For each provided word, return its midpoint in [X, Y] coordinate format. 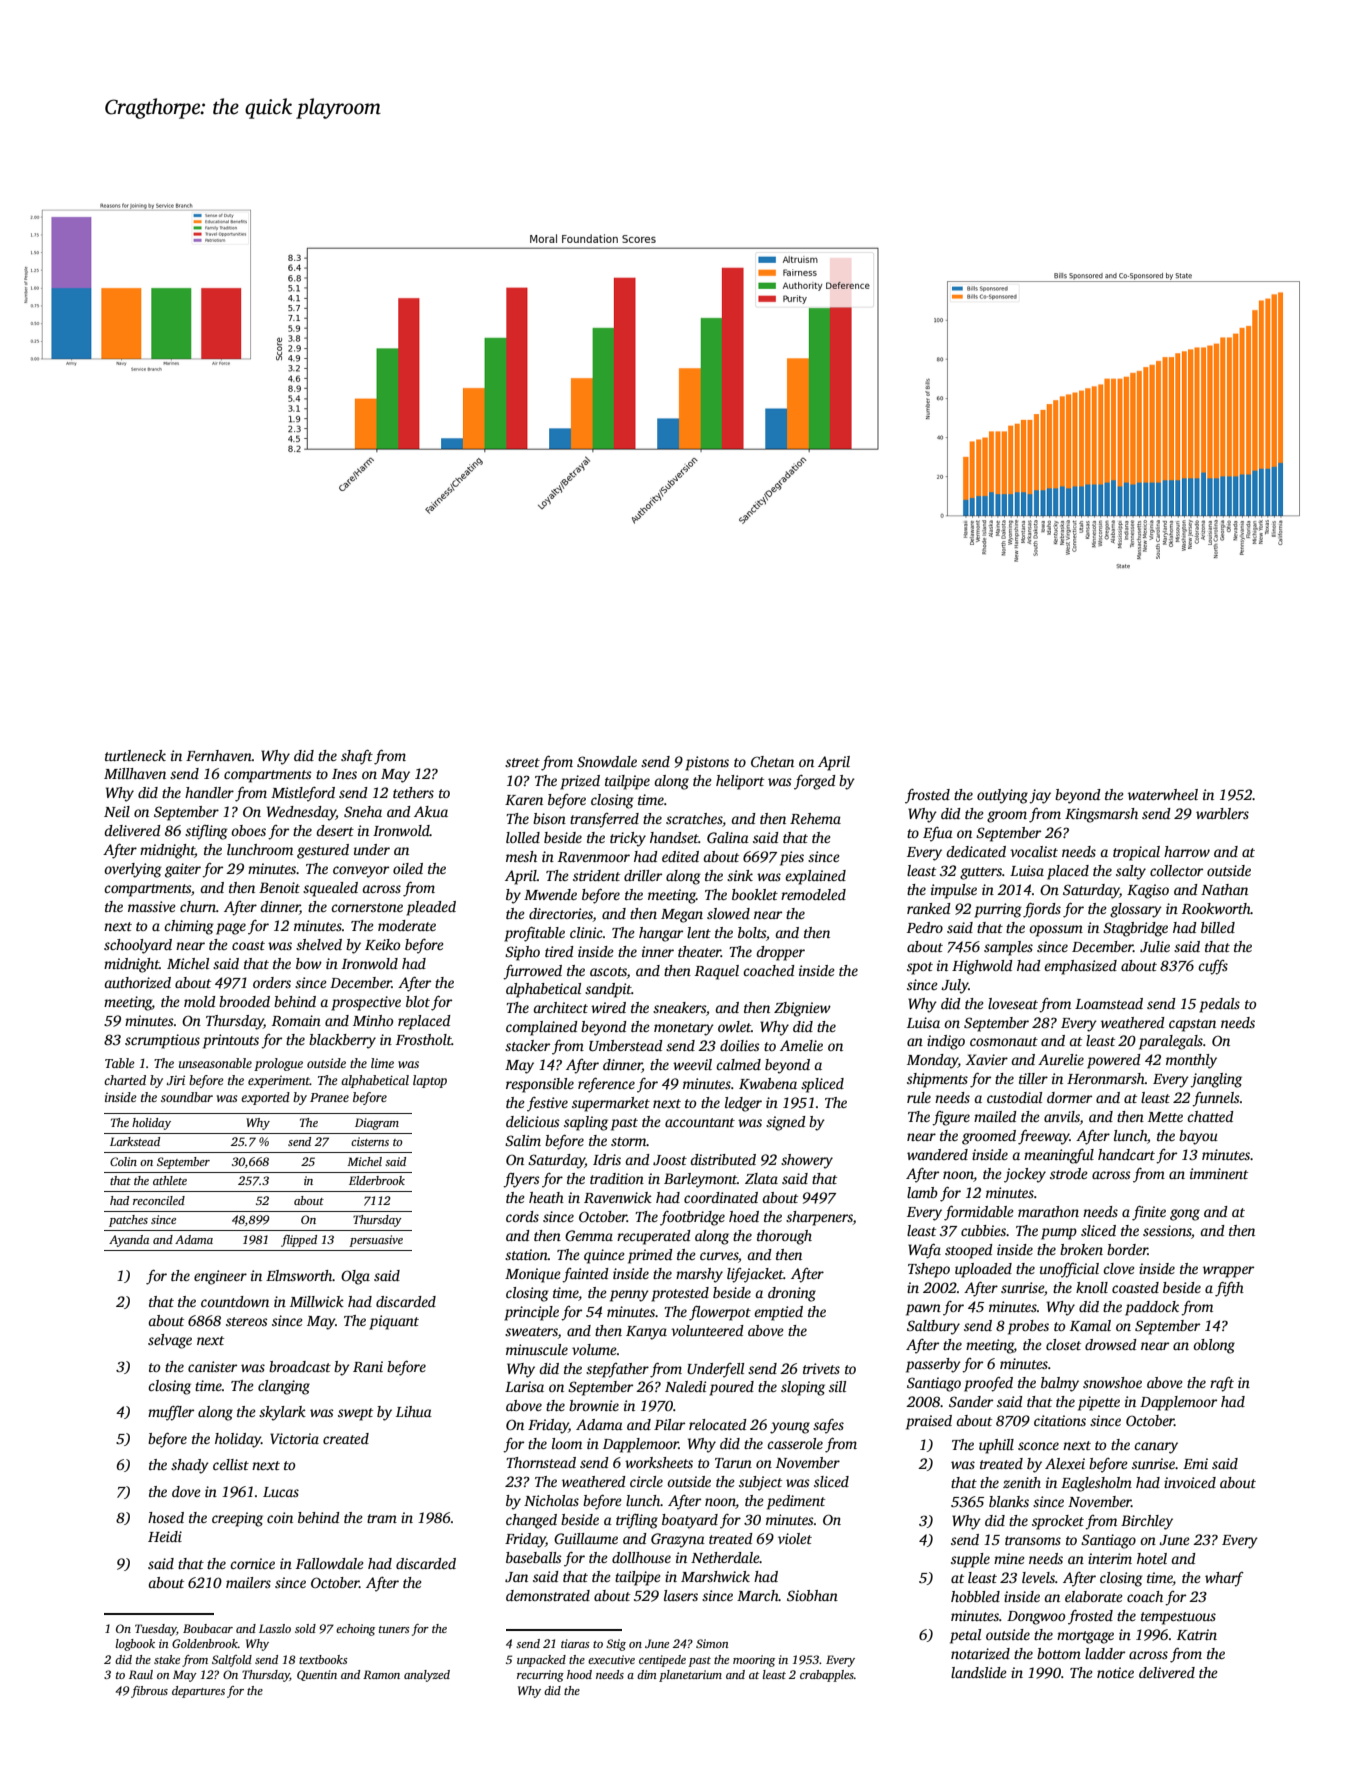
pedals [1219, 1005]
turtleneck [135, 755]
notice [1115, 1672]
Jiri [175, 1080]
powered [1114, 1061]
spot [920, 968]
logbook [135, 1645]
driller [643, 875]
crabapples [827, 1676]
